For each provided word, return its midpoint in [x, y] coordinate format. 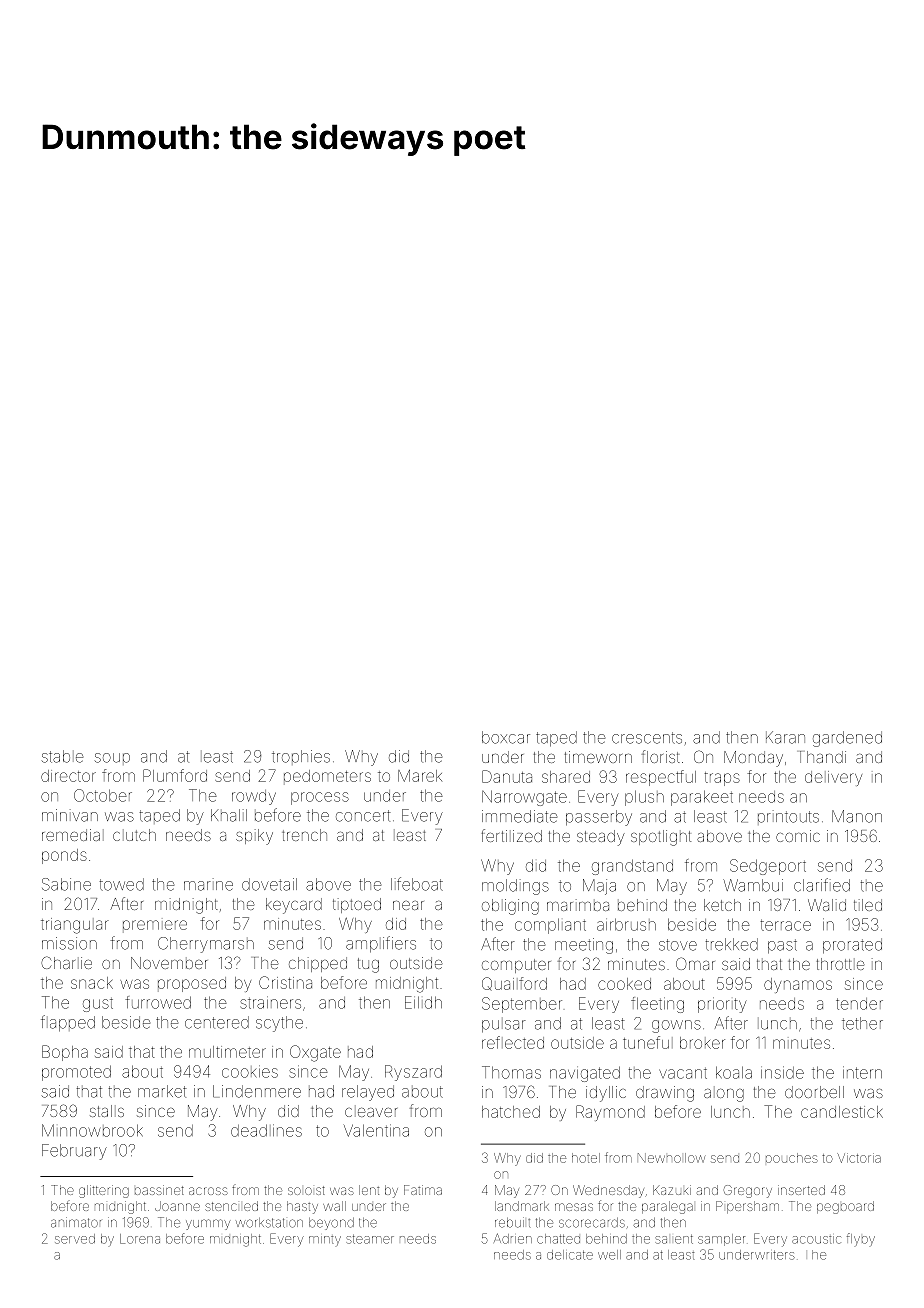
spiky [254, 837]
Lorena [140, 1239]
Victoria [859, 1158]
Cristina [285, 982]
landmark [522, 1206]
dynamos [798, 985]
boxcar [506, 737]
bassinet [159, 1190]
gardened [847, 739]
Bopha [65, 1053]
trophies [301, 756]
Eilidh [423, 1002]
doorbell [814, 1092]
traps [722, 779]
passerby [599, 818]
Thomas [511, 1072]
